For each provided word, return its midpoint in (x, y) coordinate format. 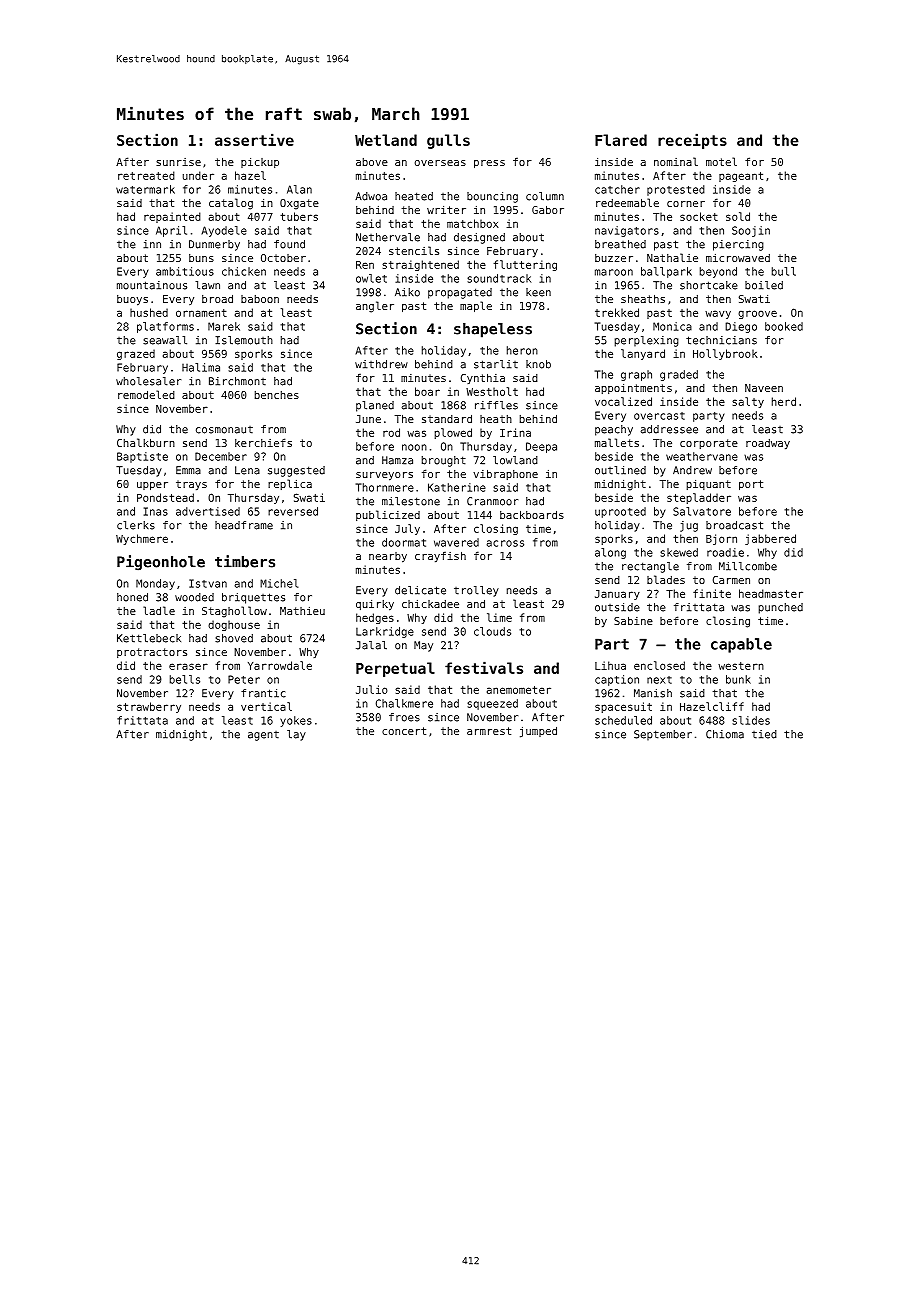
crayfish (440, 556)
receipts (692, 141)
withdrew (381, 364)
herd (784, 401)
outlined (620, 470)
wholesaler (148, 381)
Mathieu (302, 611)
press (489, 164)
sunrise (178, 162)
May (423, 646)
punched (780, 608)
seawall (165, 340)
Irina (515, 432)
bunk (738, 679)
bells (185, 679)
